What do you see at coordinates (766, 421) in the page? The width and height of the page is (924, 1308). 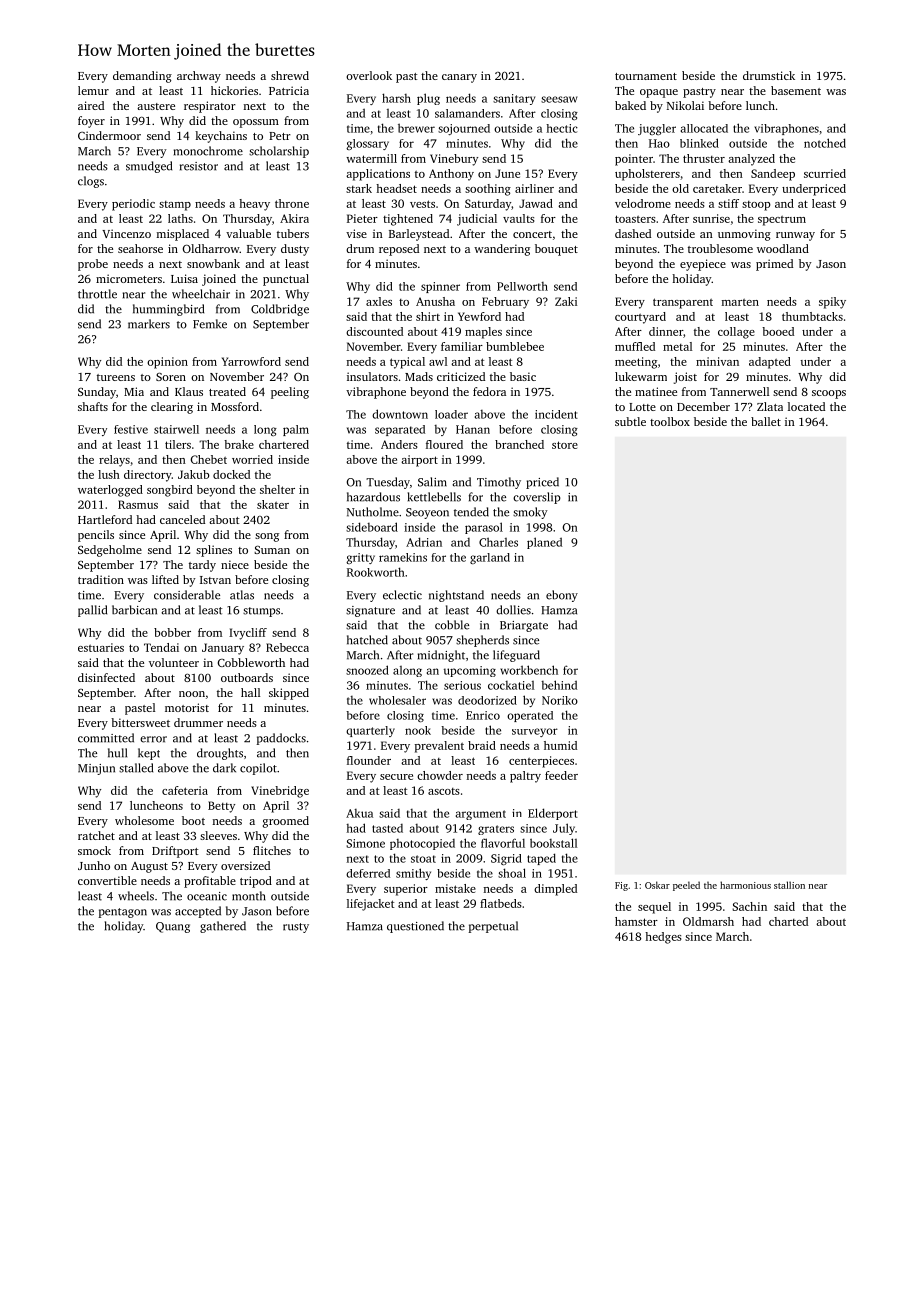 I see `ballet` at bounding box center [766, 421].
